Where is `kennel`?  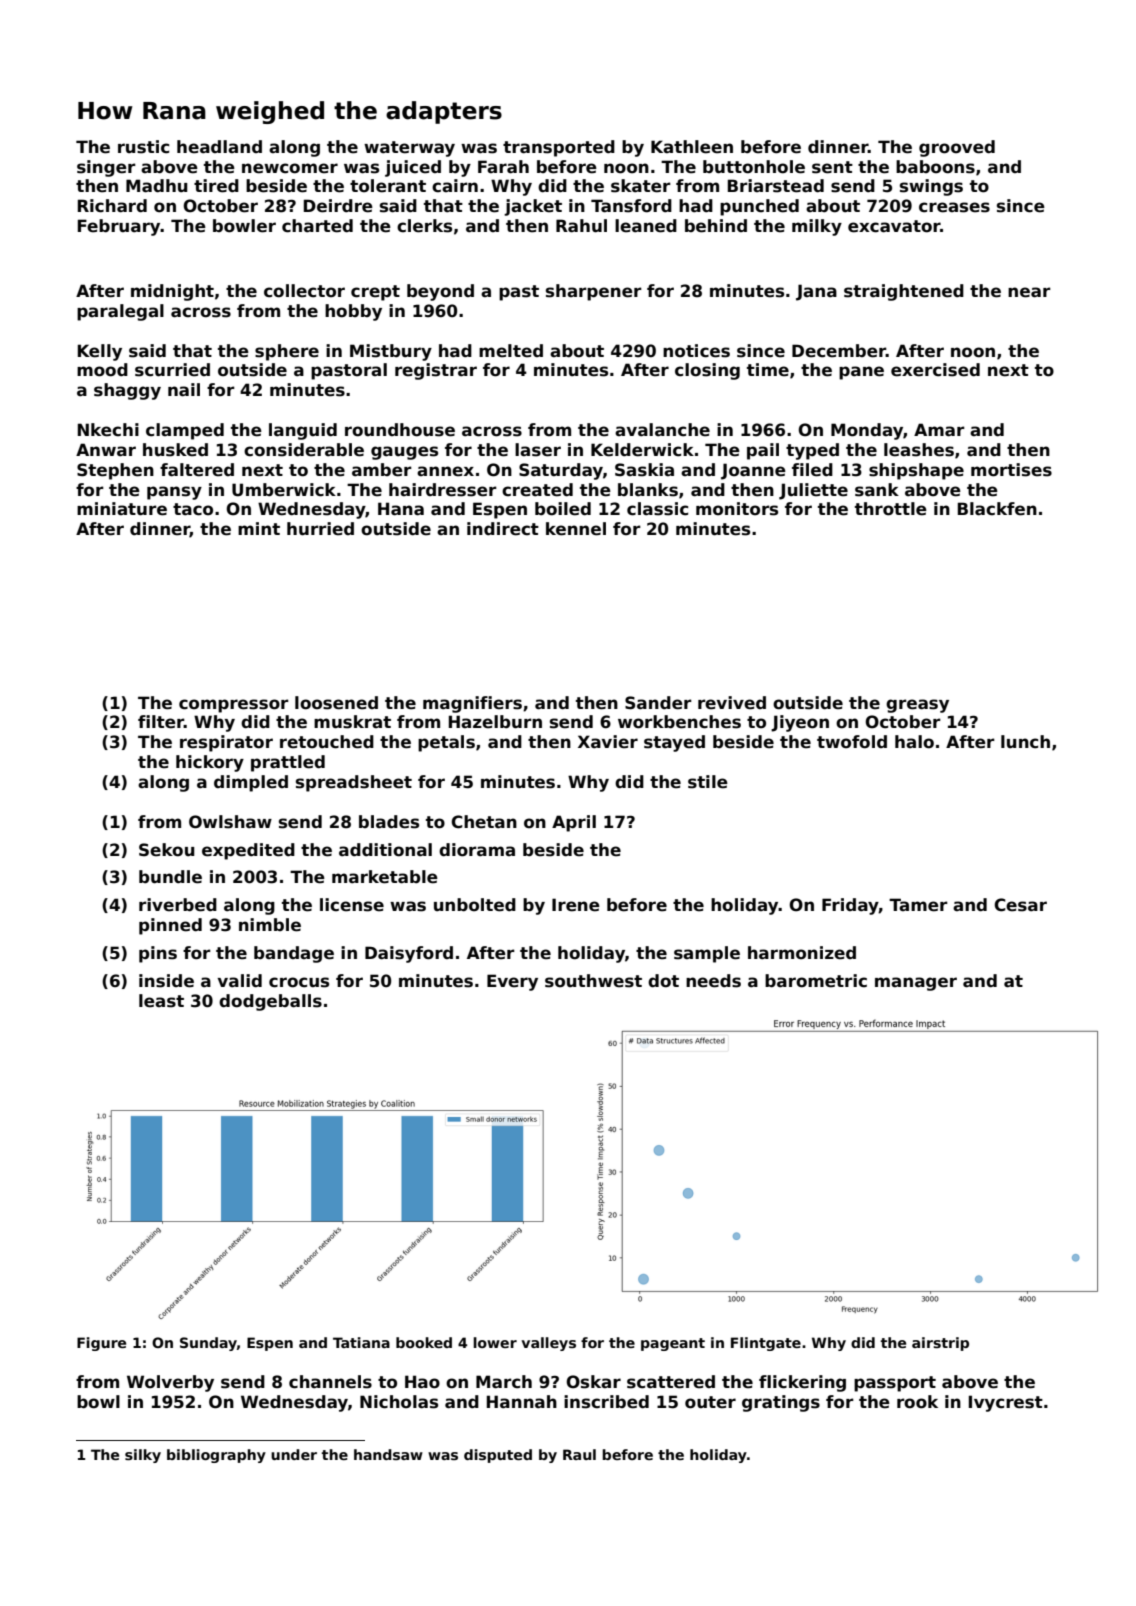 kennel is located at coordinates (576, 529).
